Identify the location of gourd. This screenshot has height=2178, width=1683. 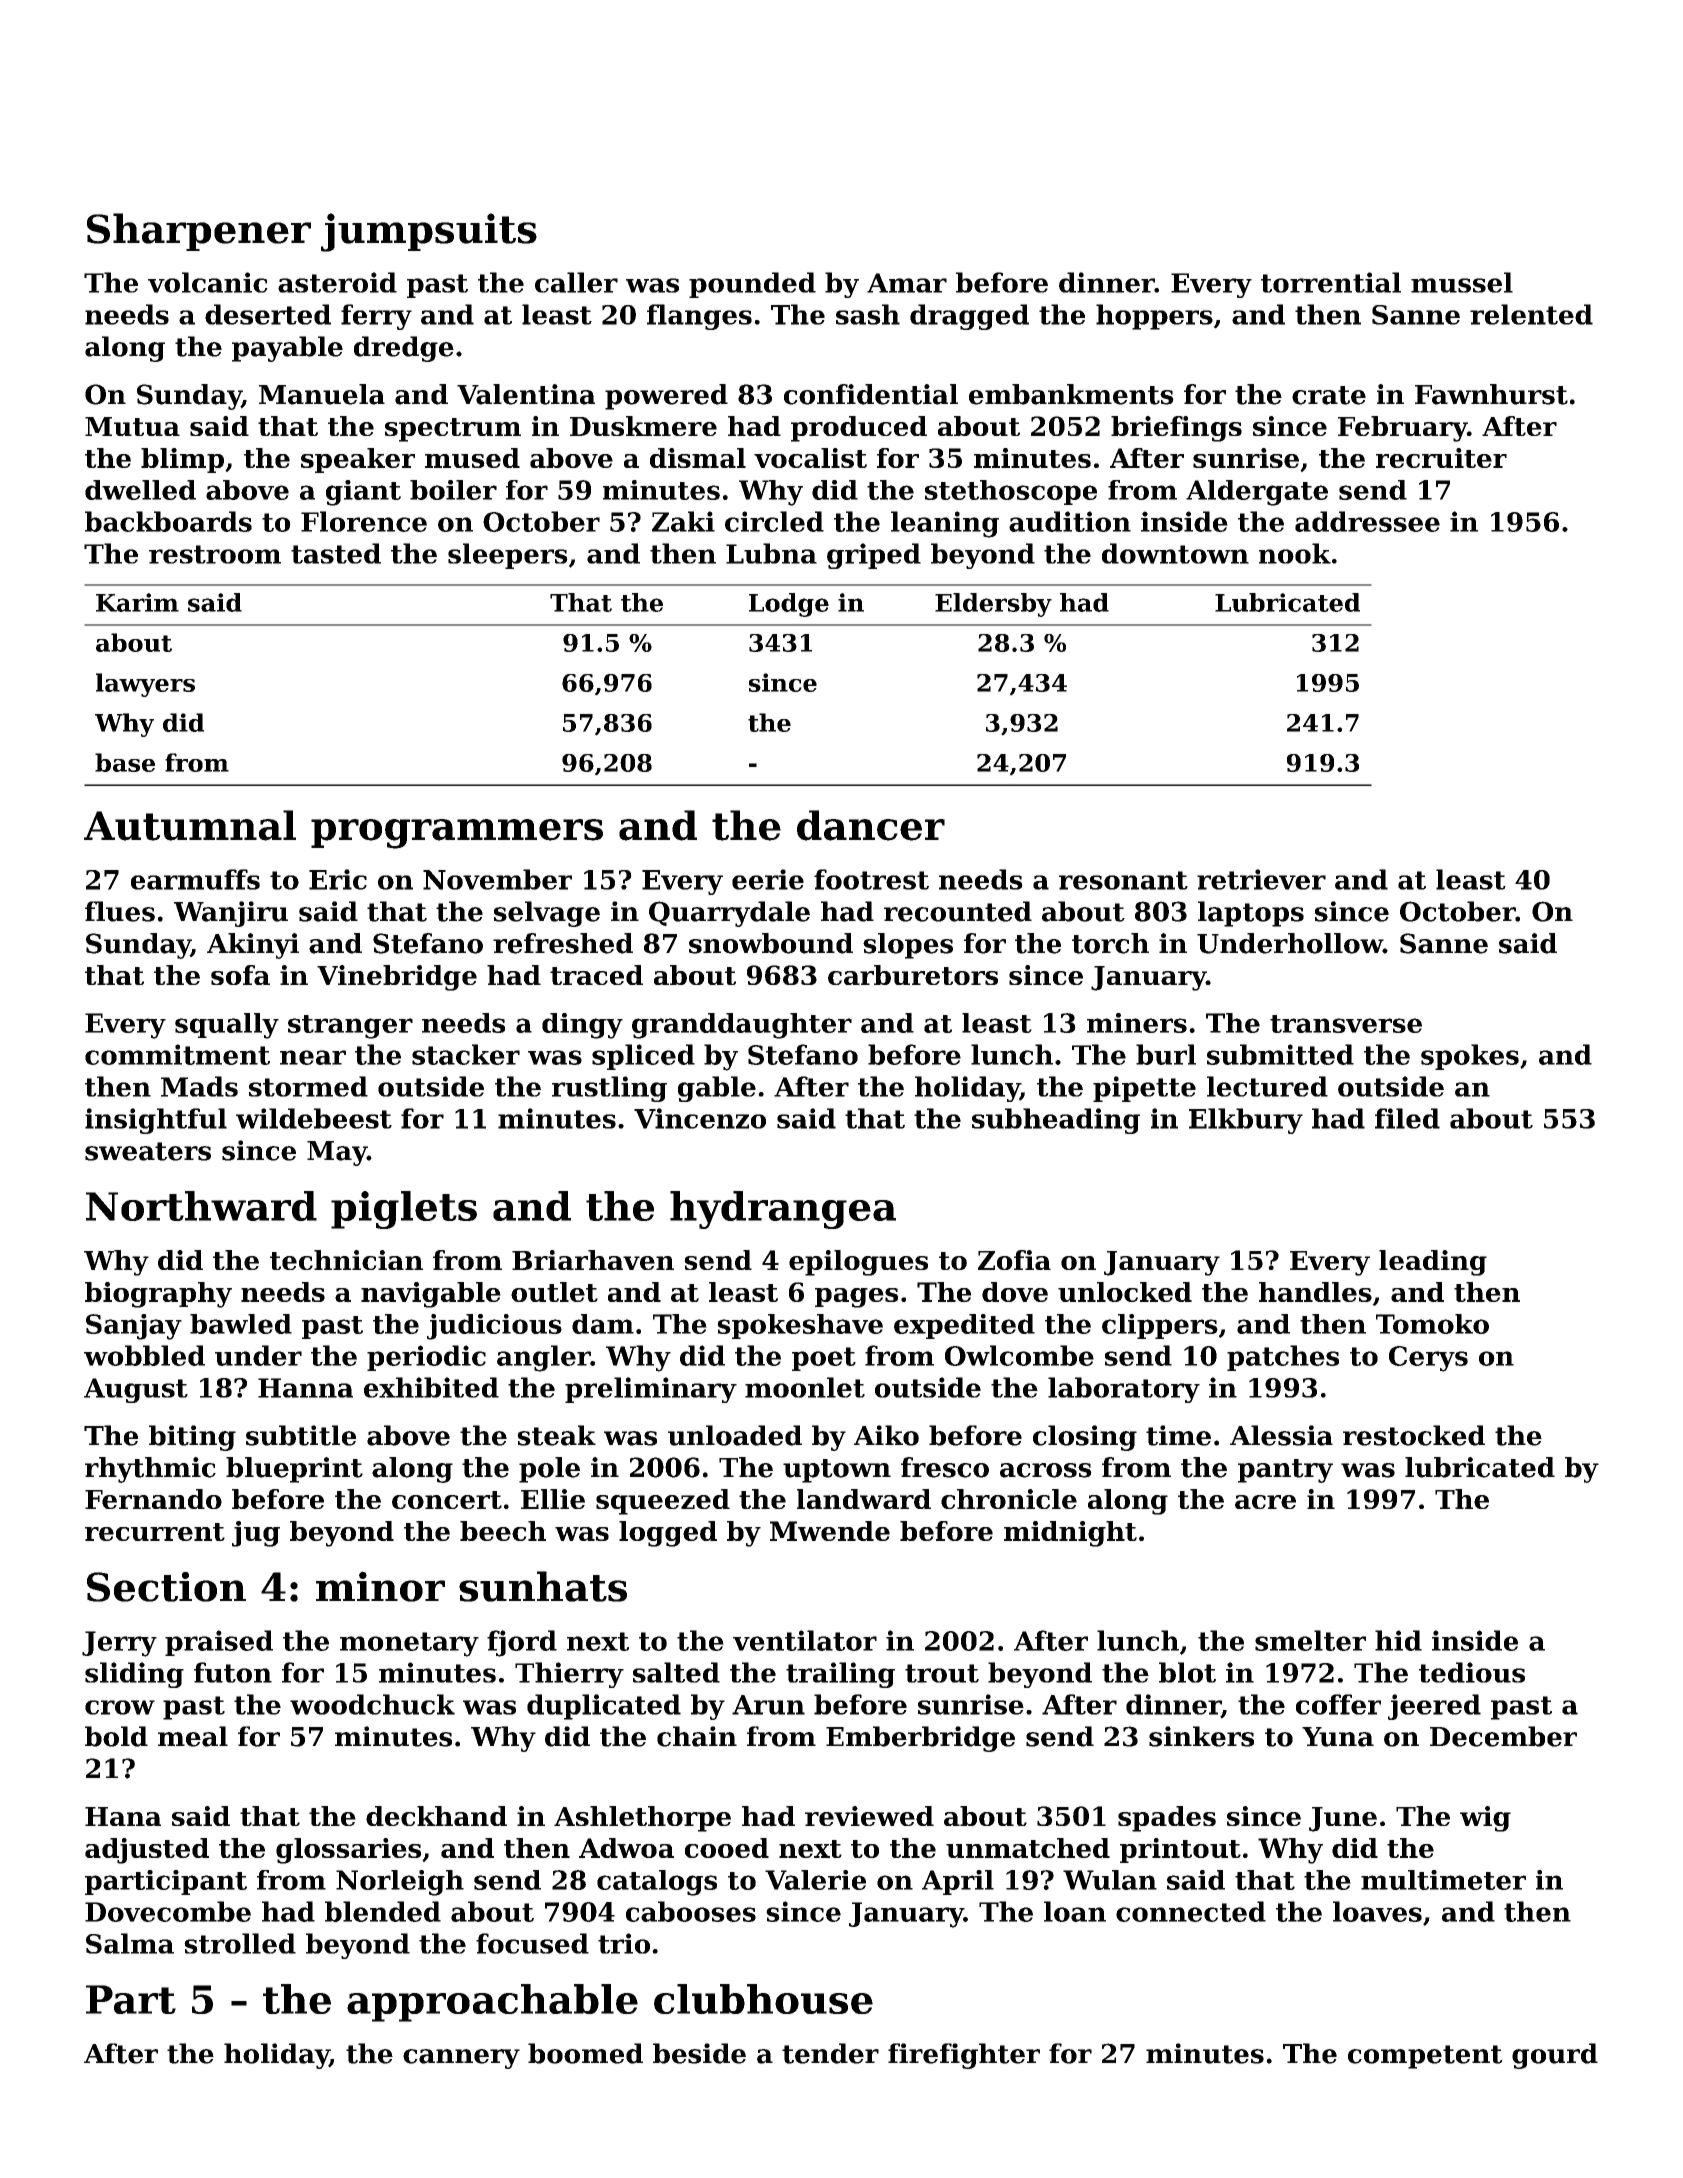
(1555, 2056).
